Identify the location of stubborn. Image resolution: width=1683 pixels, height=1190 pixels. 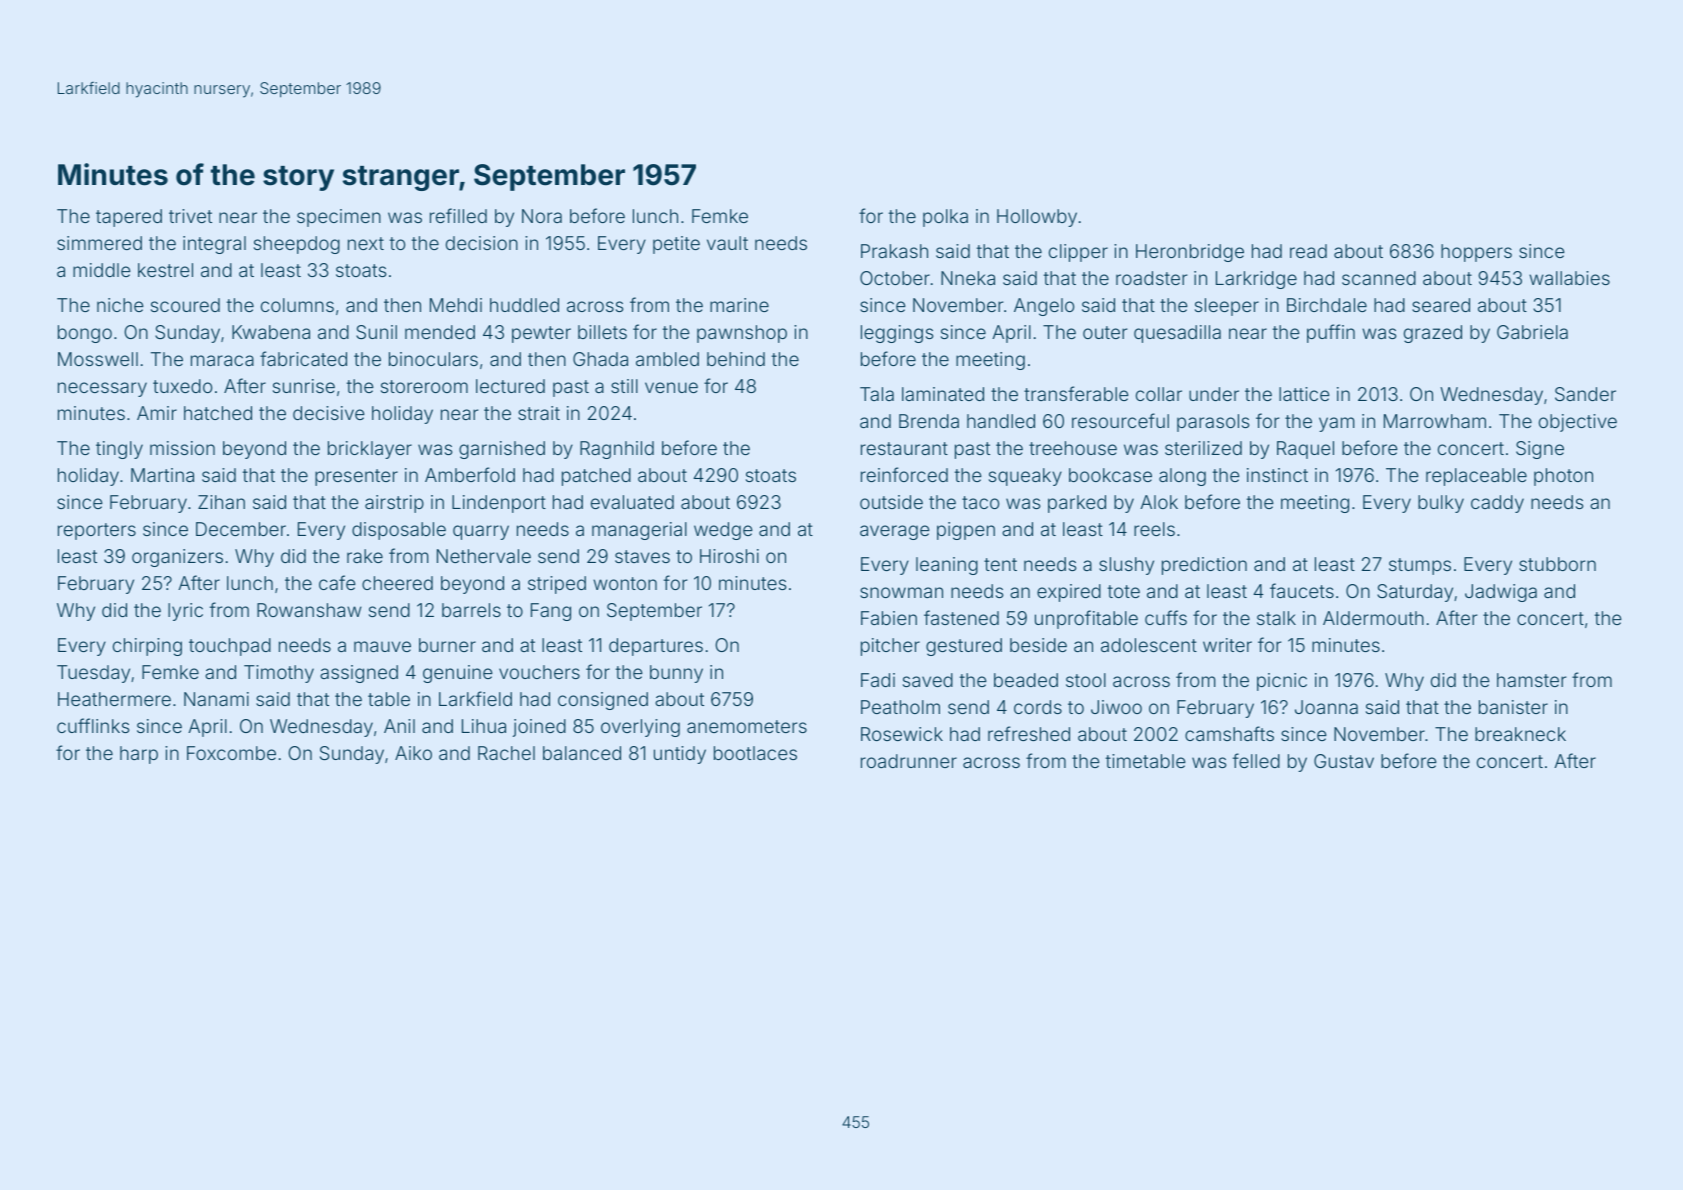
(1557, 564).
